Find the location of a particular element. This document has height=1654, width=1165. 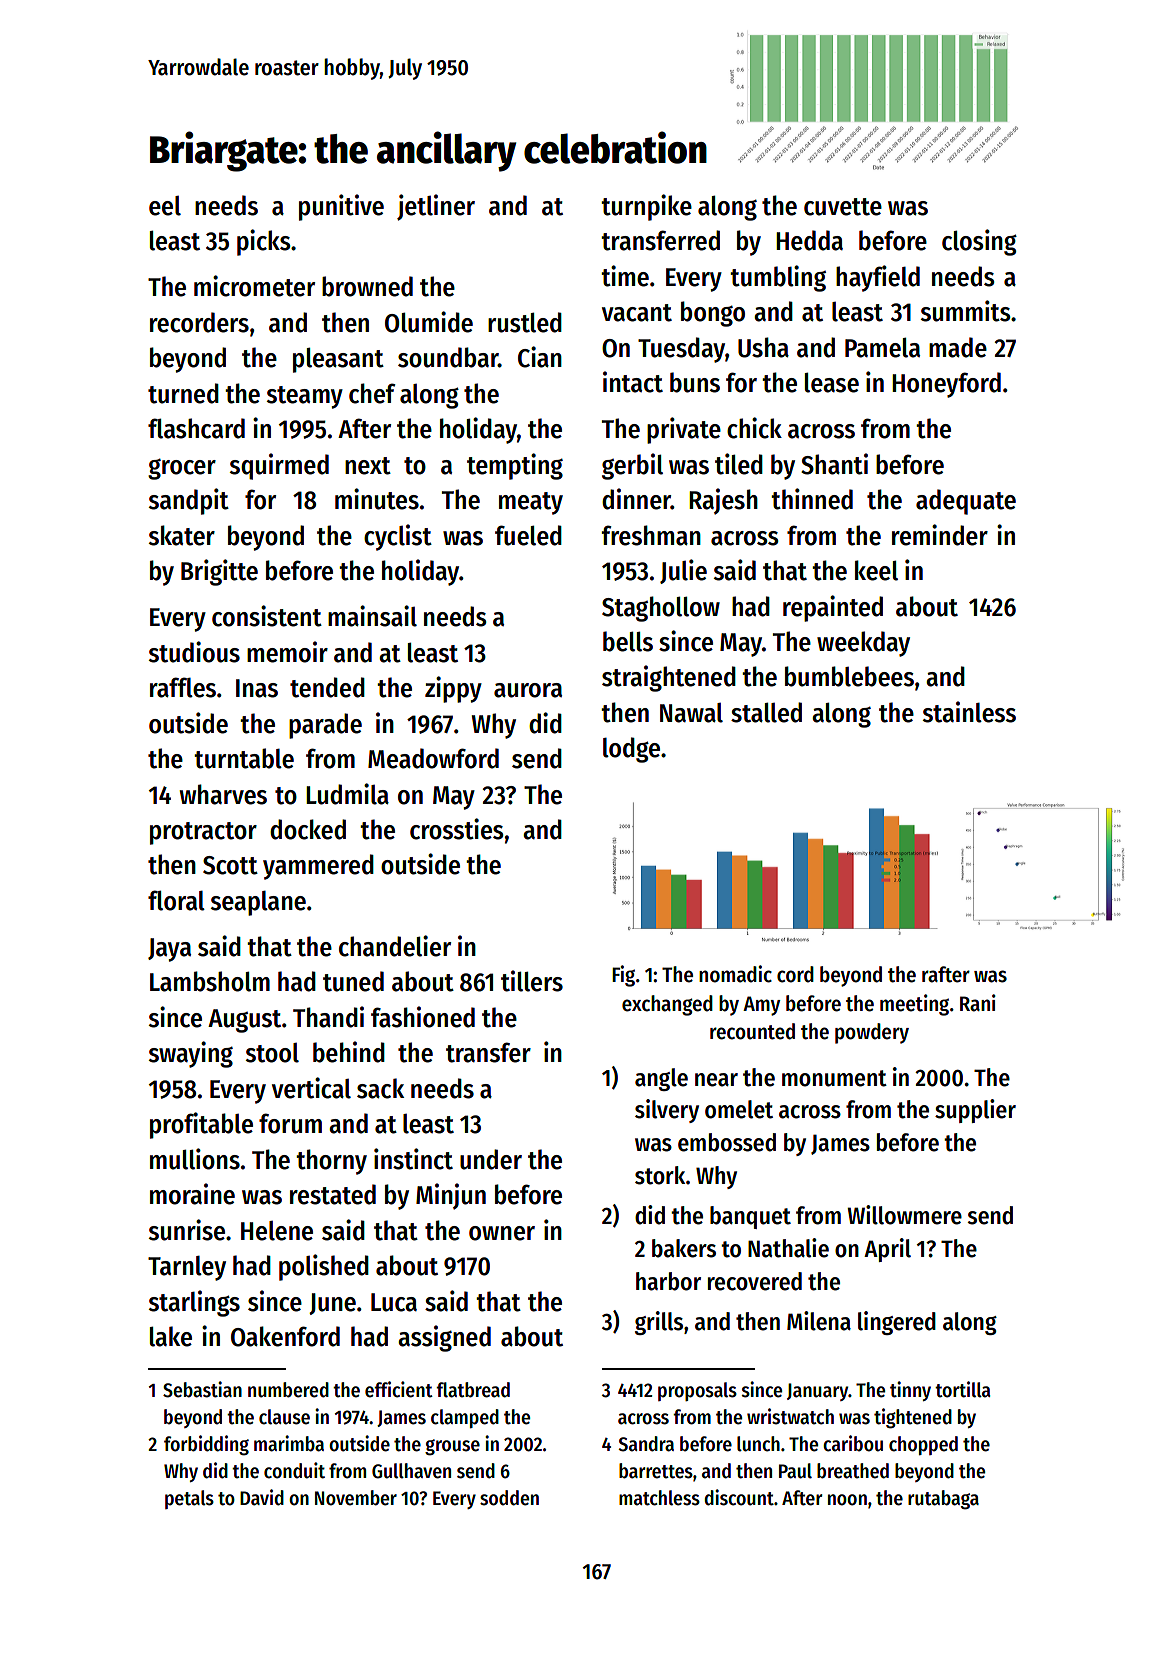

lake is located at coordinates (171, 1336).
